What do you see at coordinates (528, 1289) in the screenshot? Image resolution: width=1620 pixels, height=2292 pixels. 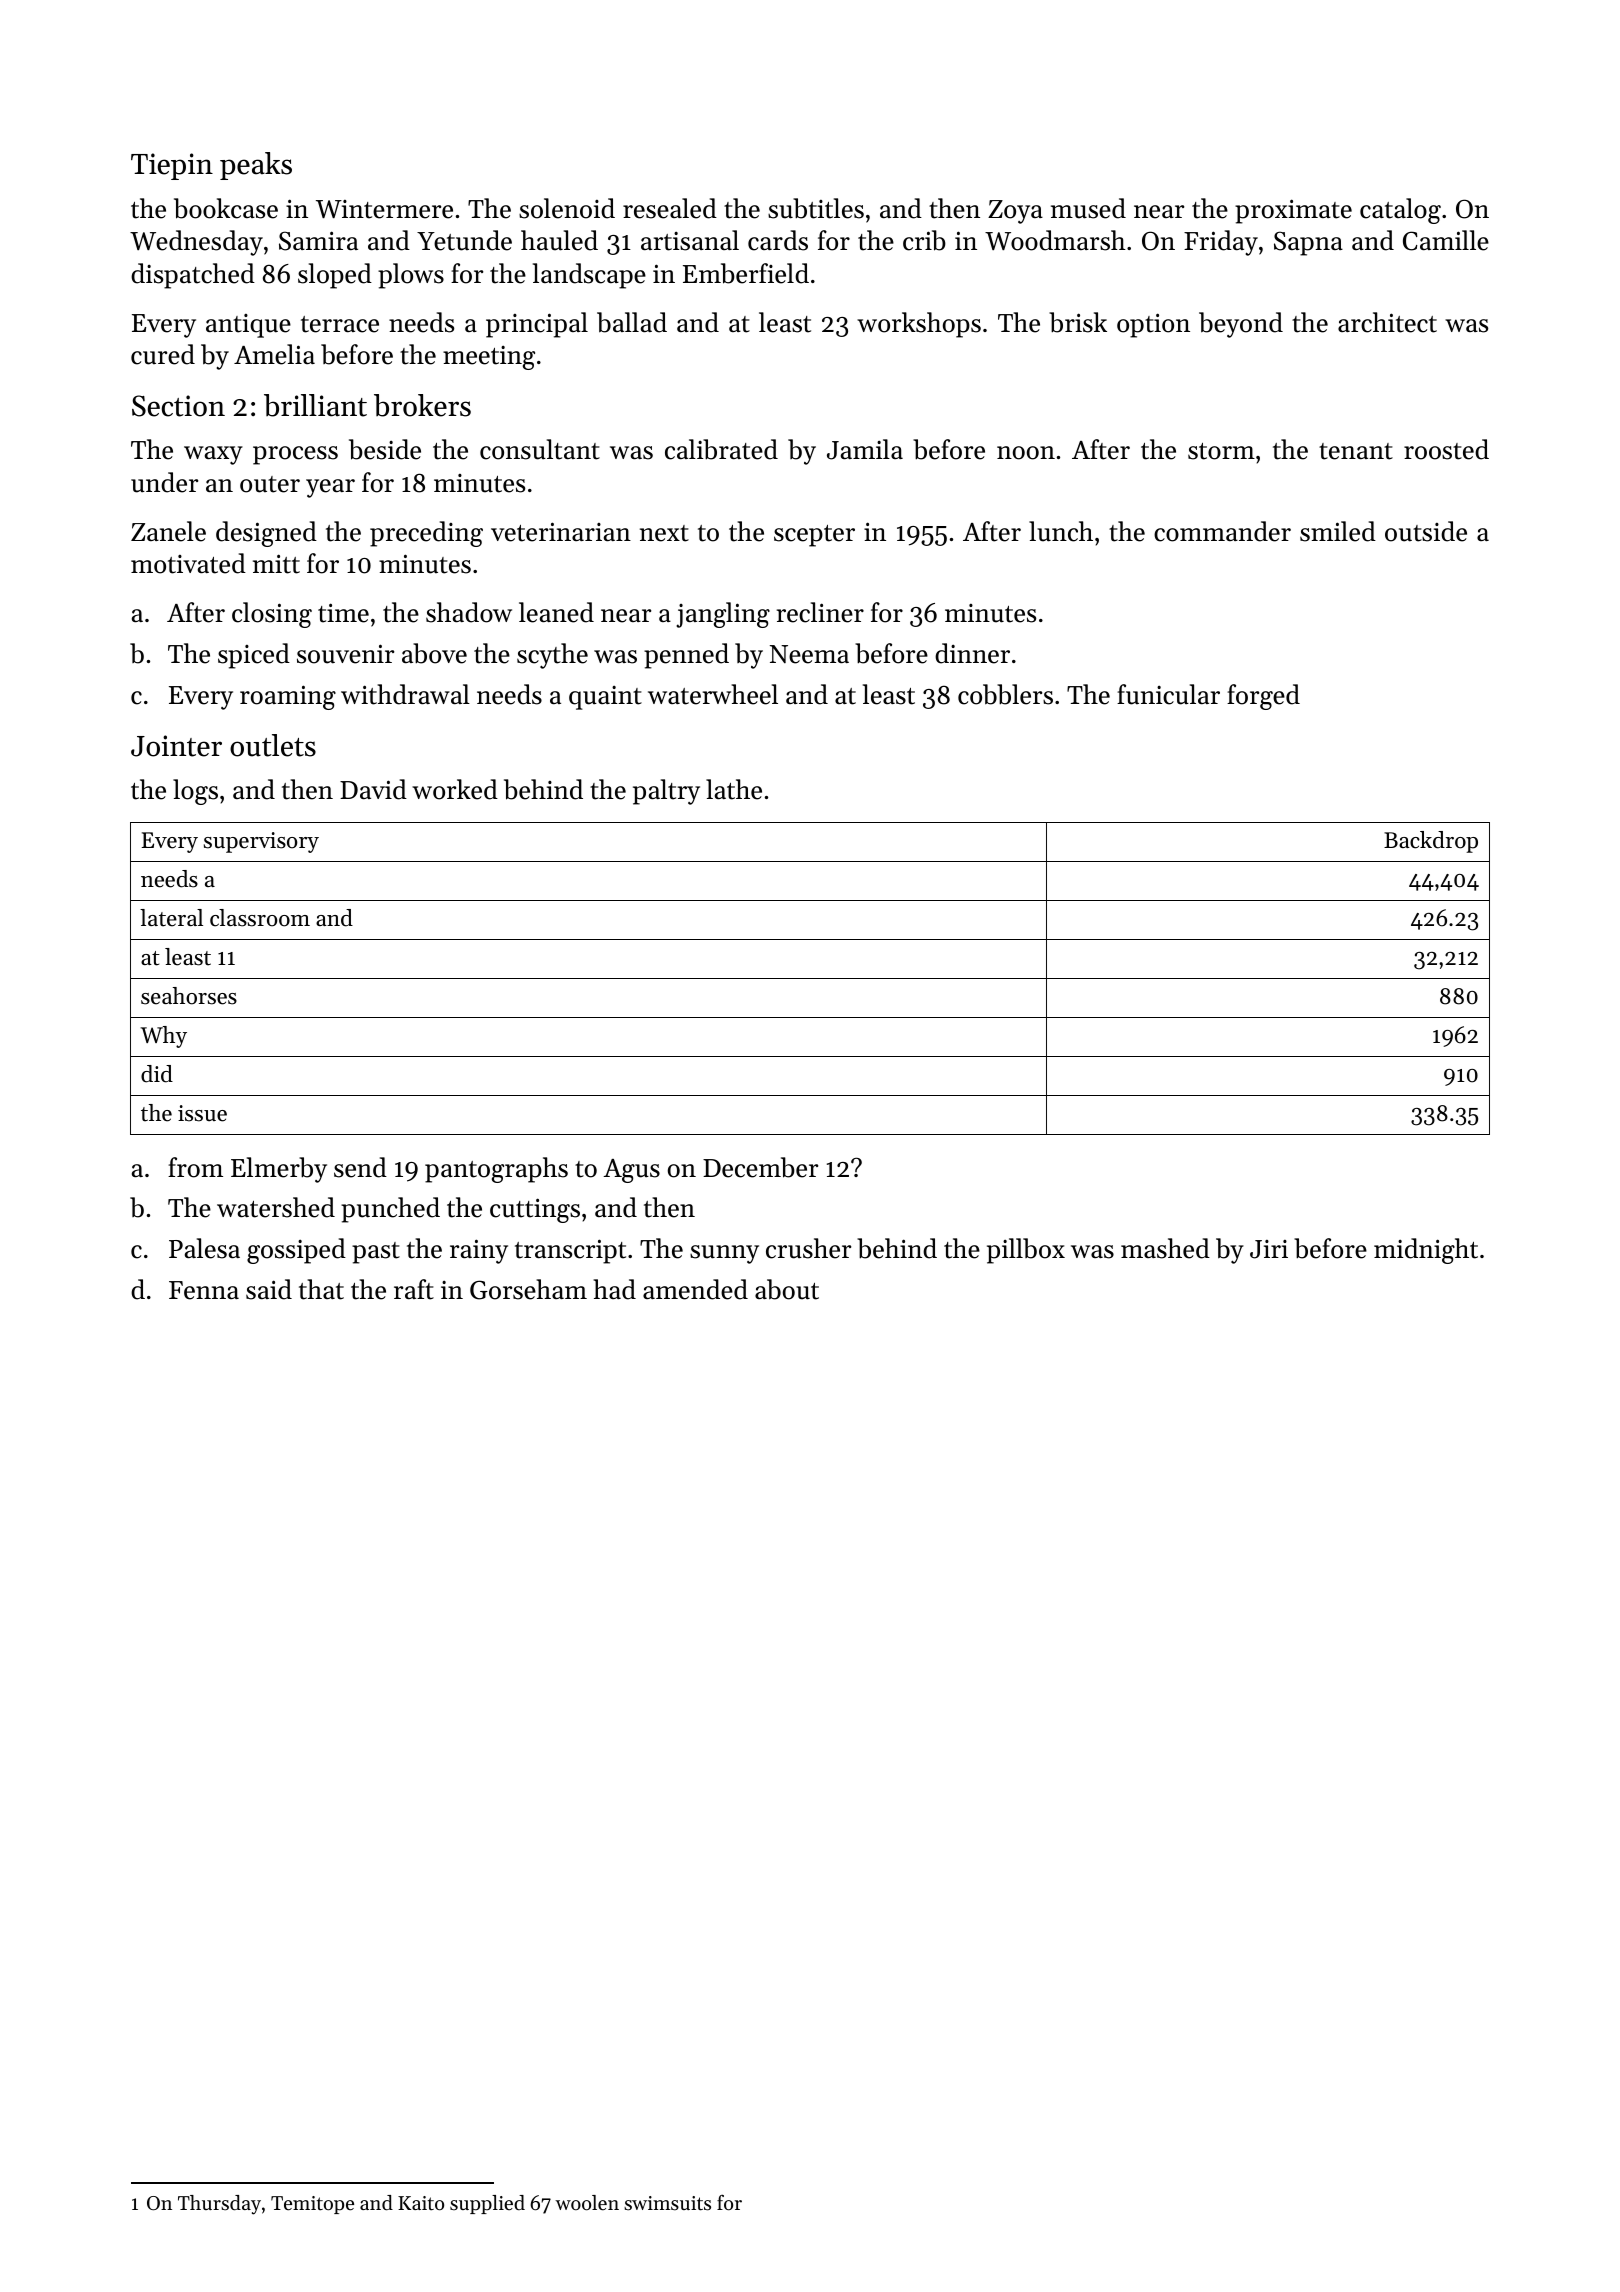 I see `Gorseham` at bounding box center [528, 1289].
